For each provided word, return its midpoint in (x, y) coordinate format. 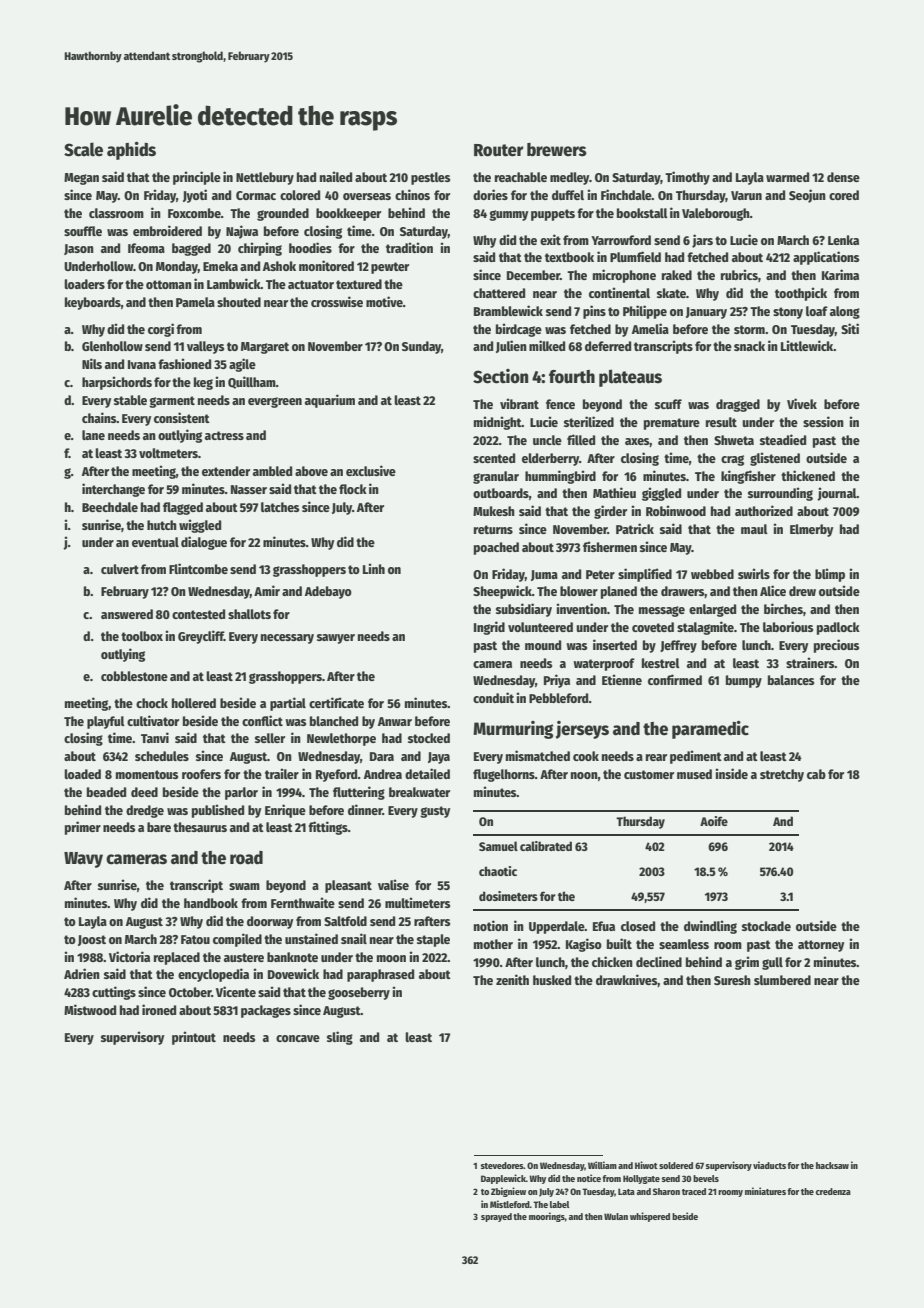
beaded (106, 792)
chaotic (498, 871)
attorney (821, 946)
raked (677, 275)
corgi (161, 330)
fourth (572, 377)
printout (194, 1038)
